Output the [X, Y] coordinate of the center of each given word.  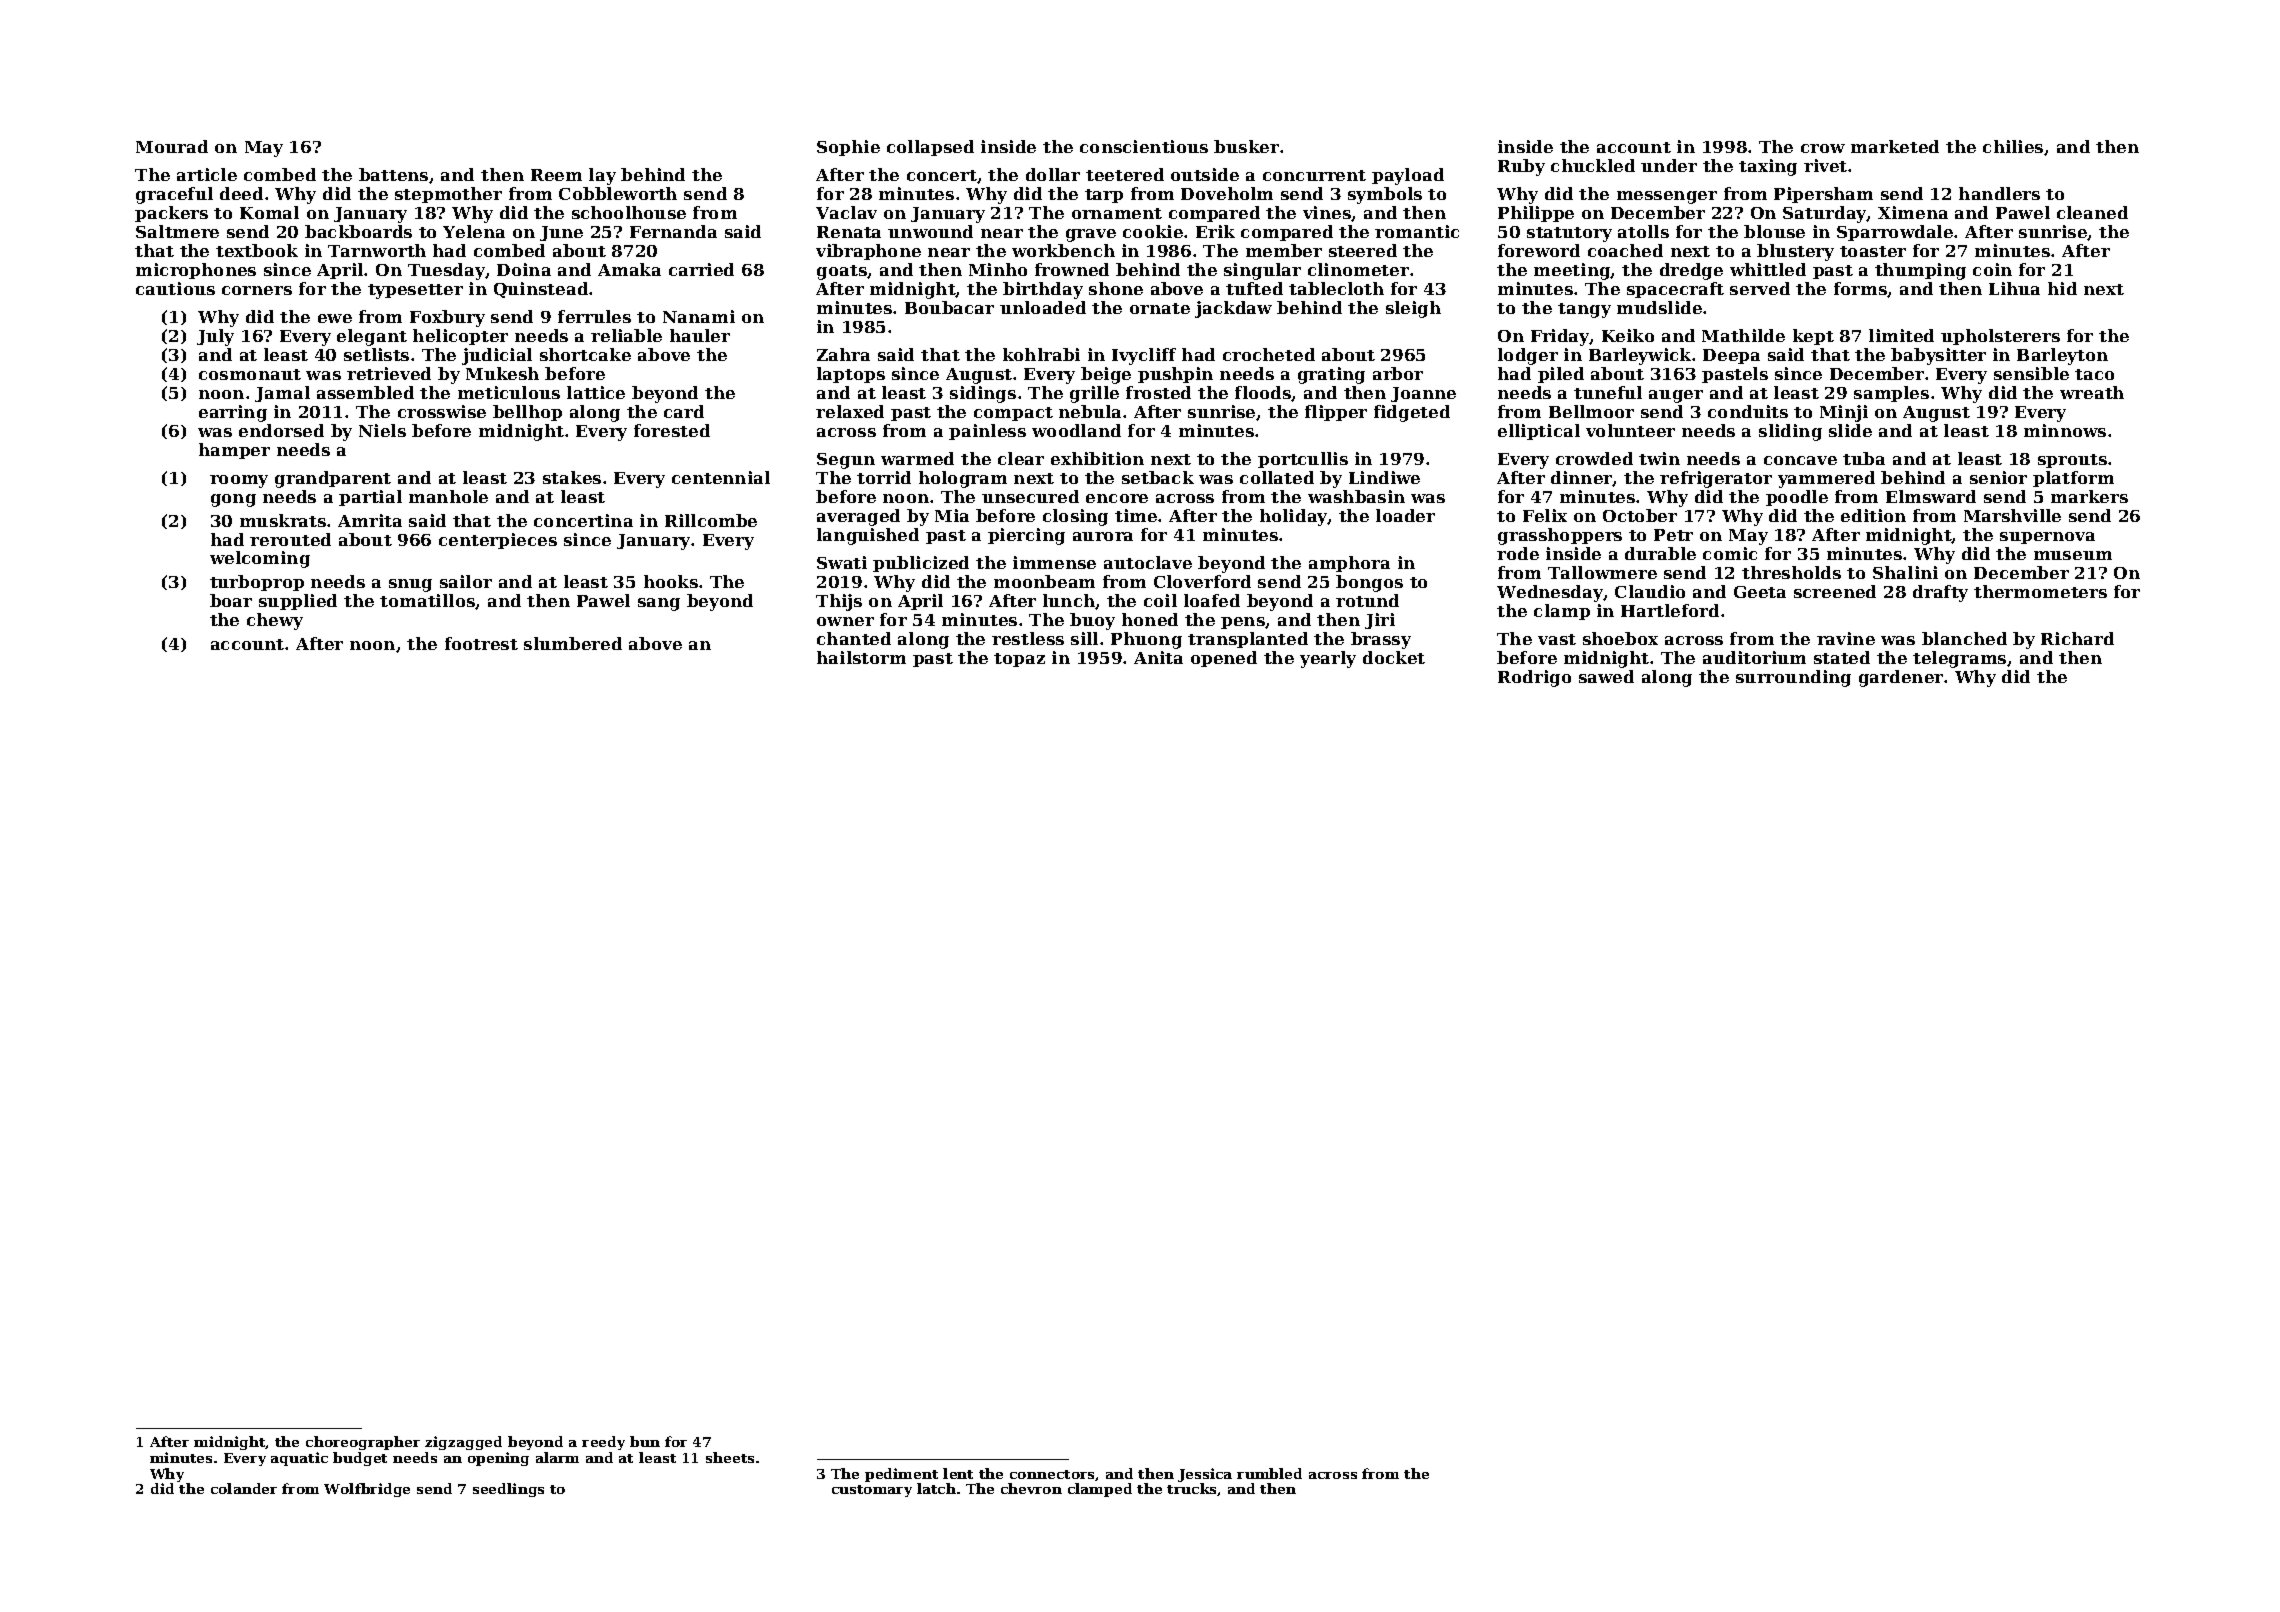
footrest [481, 643]
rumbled [1269, 1473]
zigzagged [463, 1443]
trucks [1191, 1488]
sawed [1606, 676]
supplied [298, 602]
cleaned [2092, 212]
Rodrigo [1534, 678]
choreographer [363, 1443]
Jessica [1205, 1475]
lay [602, 176]
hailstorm [861, 657]
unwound [930, 231]
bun [645, 1441]
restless [1028, 638]
